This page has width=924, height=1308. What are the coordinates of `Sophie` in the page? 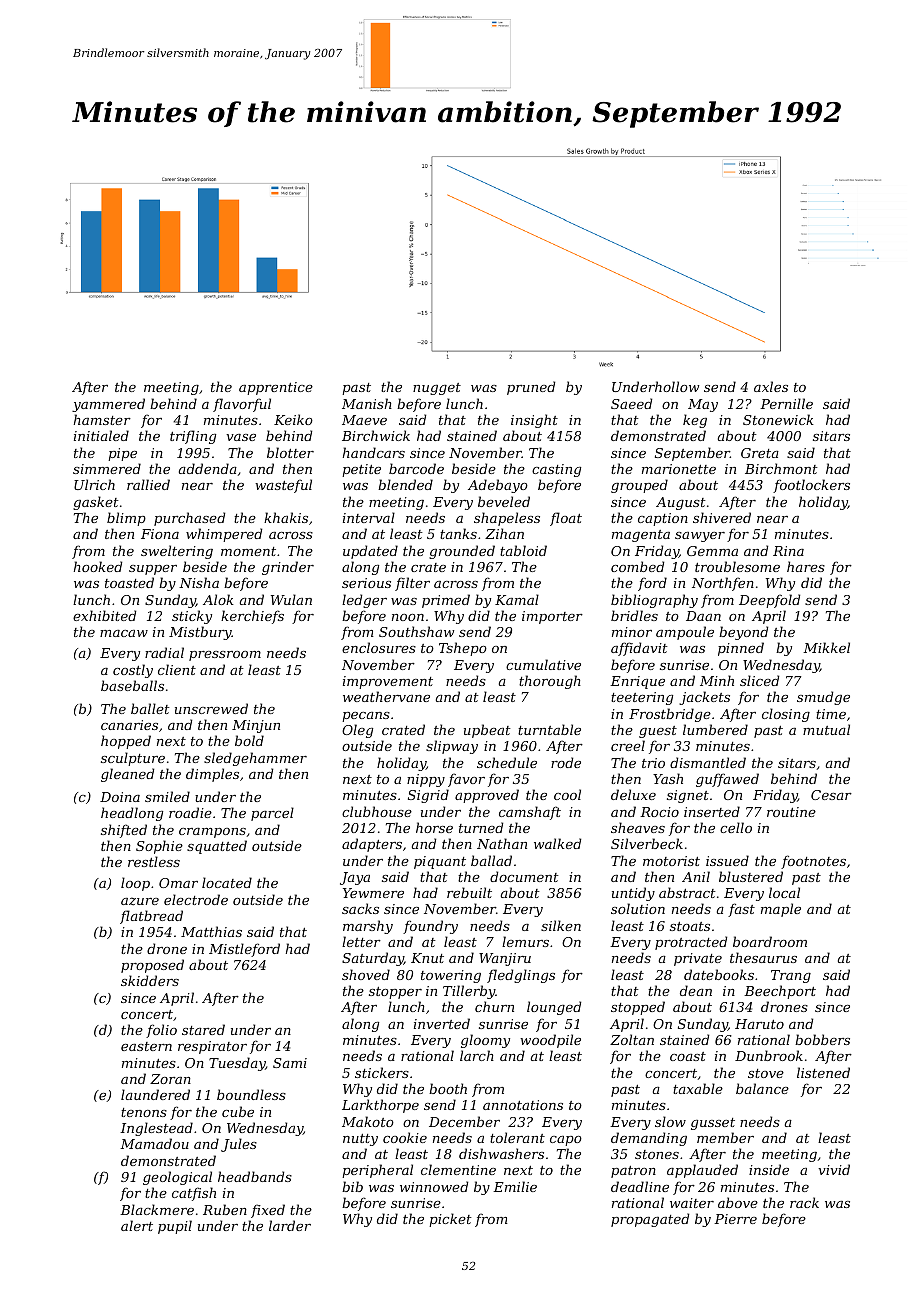 It's located at (159, 847).
